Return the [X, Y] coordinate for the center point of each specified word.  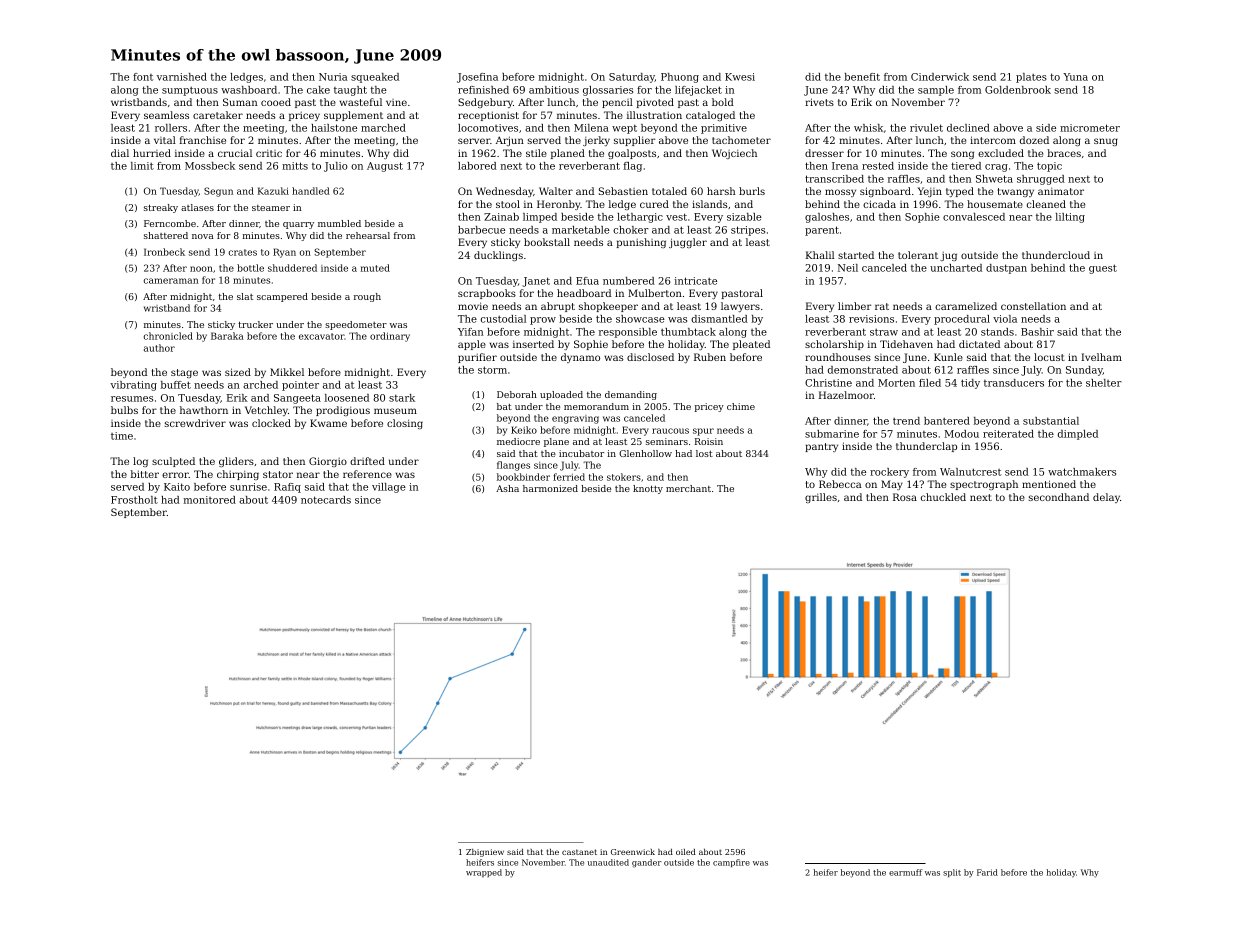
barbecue [481, 230]
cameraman [171, 281]
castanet [579, 852]
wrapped [484, 873]
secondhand [1059, 497]
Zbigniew [485, 853]
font [143, 77]
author [159, 348]
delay [1106, 498]
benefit [862, 77]
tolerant [918, 255]
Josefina [477, 78]
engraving [575, 419]
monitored [209, 500]
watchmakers [1082, 472]
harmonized [550, 488]
